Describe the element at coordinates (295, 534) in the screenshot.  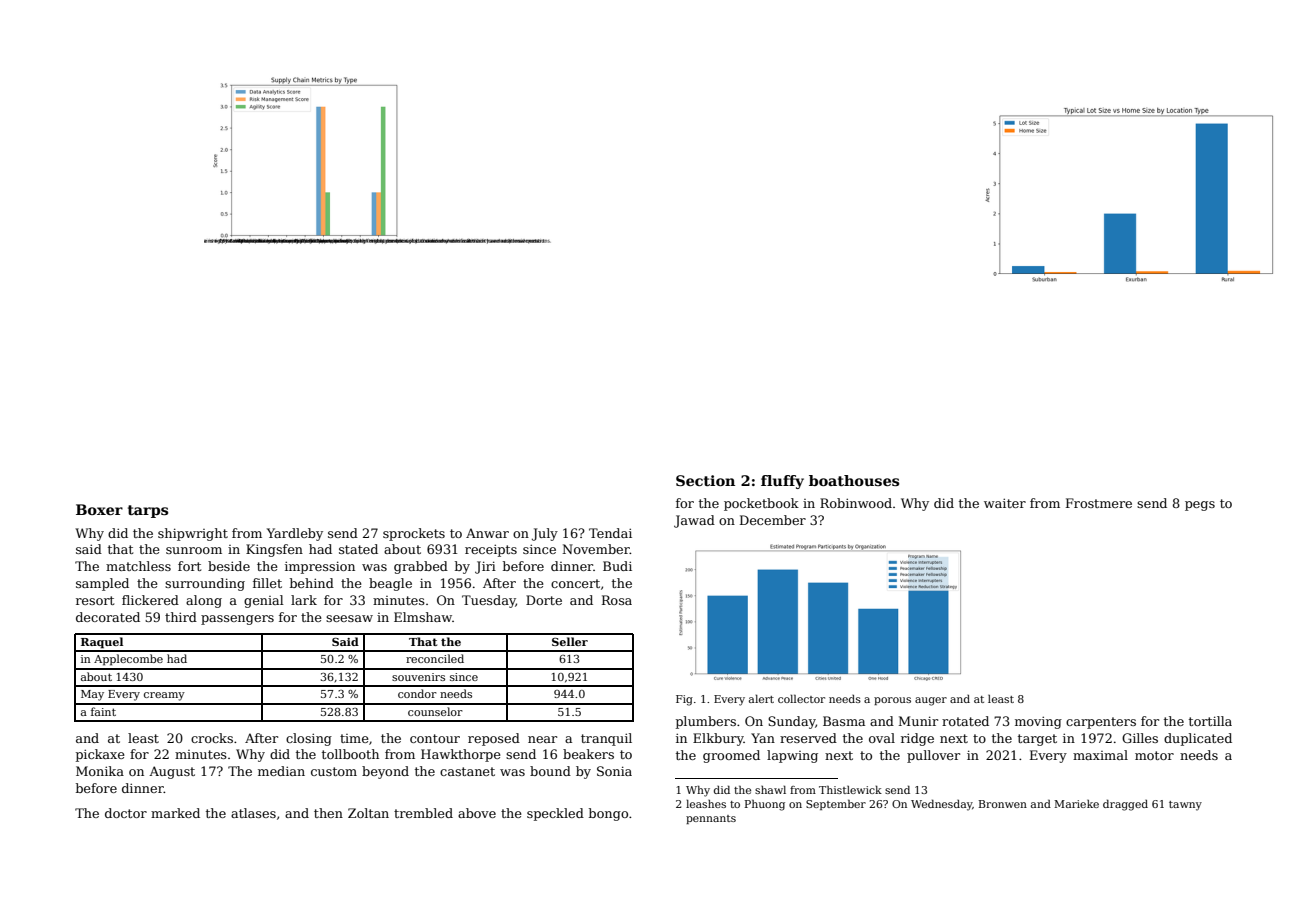
I see `Yardleby` at that location.
